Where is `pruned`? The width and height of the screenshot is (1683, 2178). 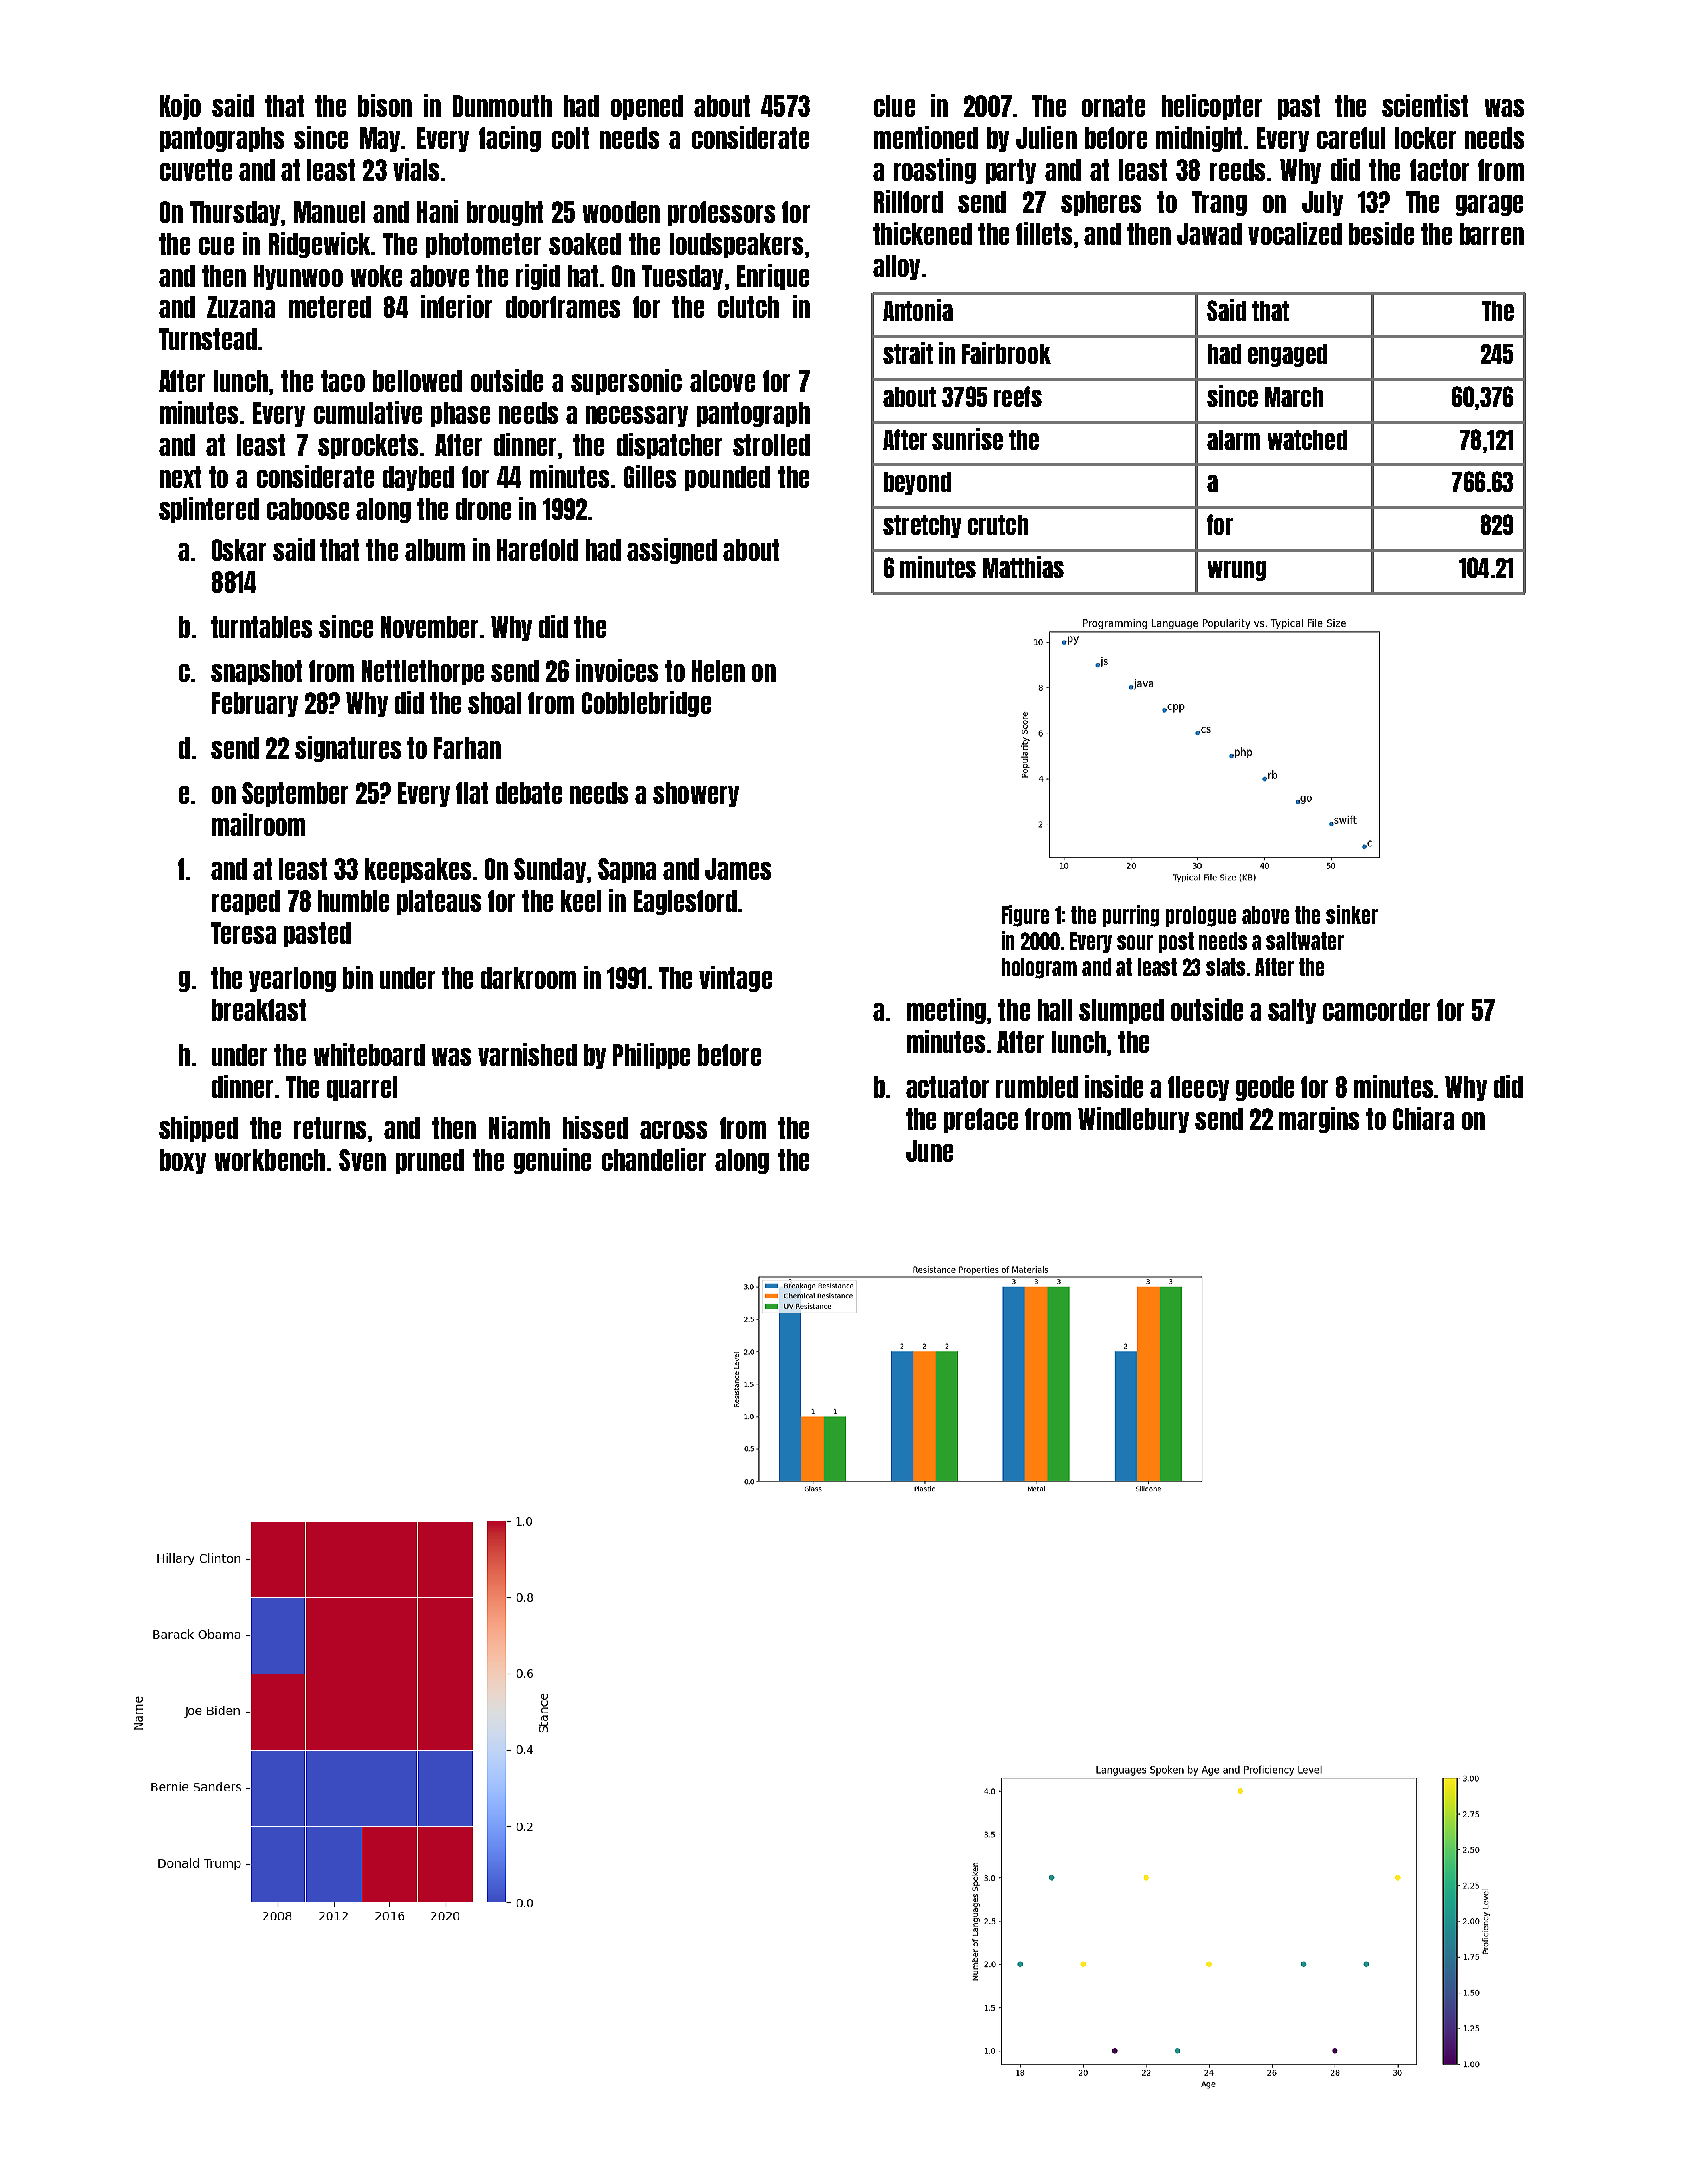 pruned is located at coordinates (430, 1161).
